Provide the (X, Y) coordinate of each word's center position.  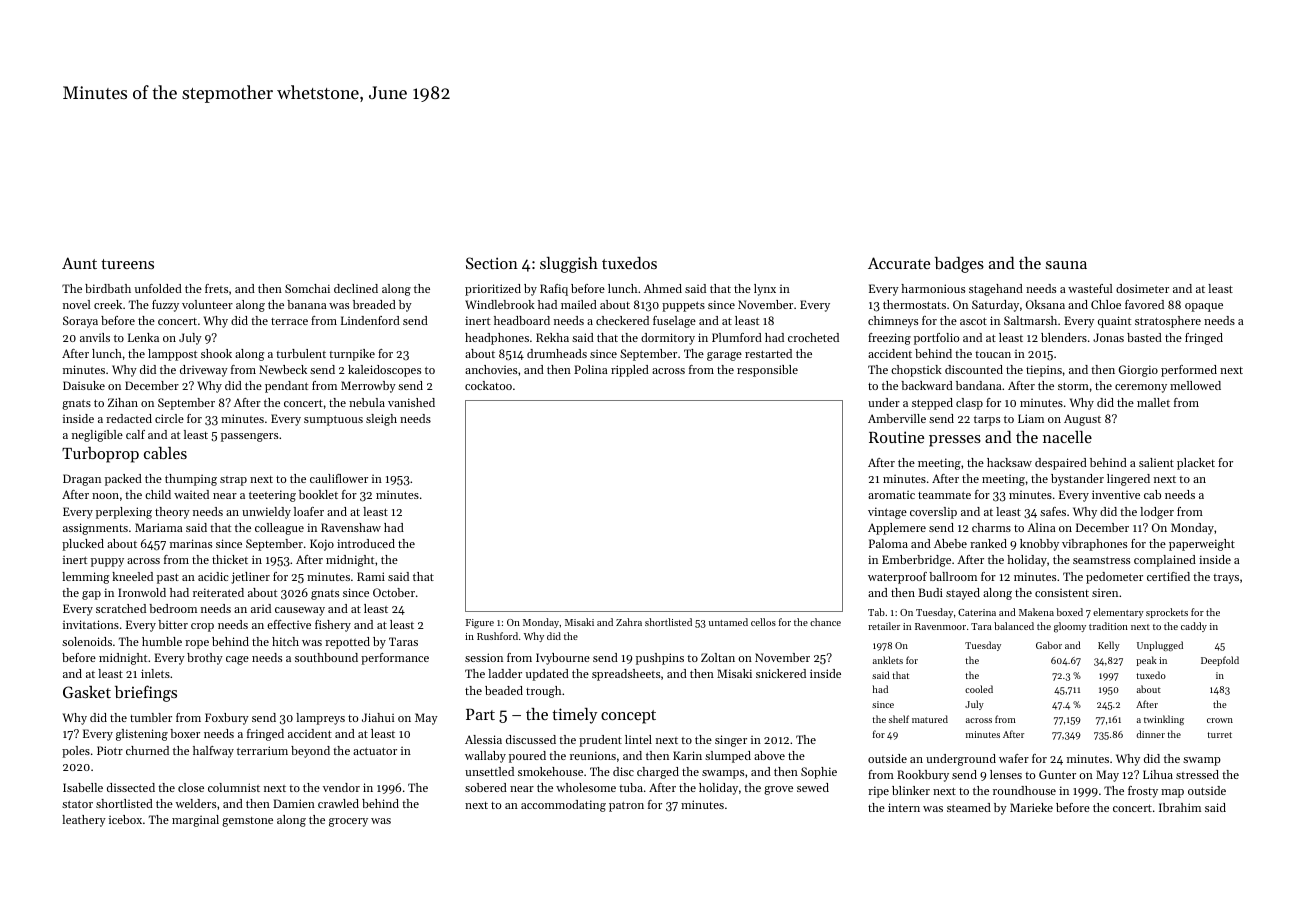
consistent (1062, 592)
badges (959, 265)
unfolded (158, 288)
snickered (781, 673)
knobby (1039, 545)
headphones (497, 339)
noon (105, 496)
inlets (155, 673)
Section (492, 263)
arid (261, 608)
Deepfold (1220, 661)
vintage (887, 513)
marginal (195, 821)
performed (1189, 371)
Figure (480, 624)
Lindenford (370, 320)
